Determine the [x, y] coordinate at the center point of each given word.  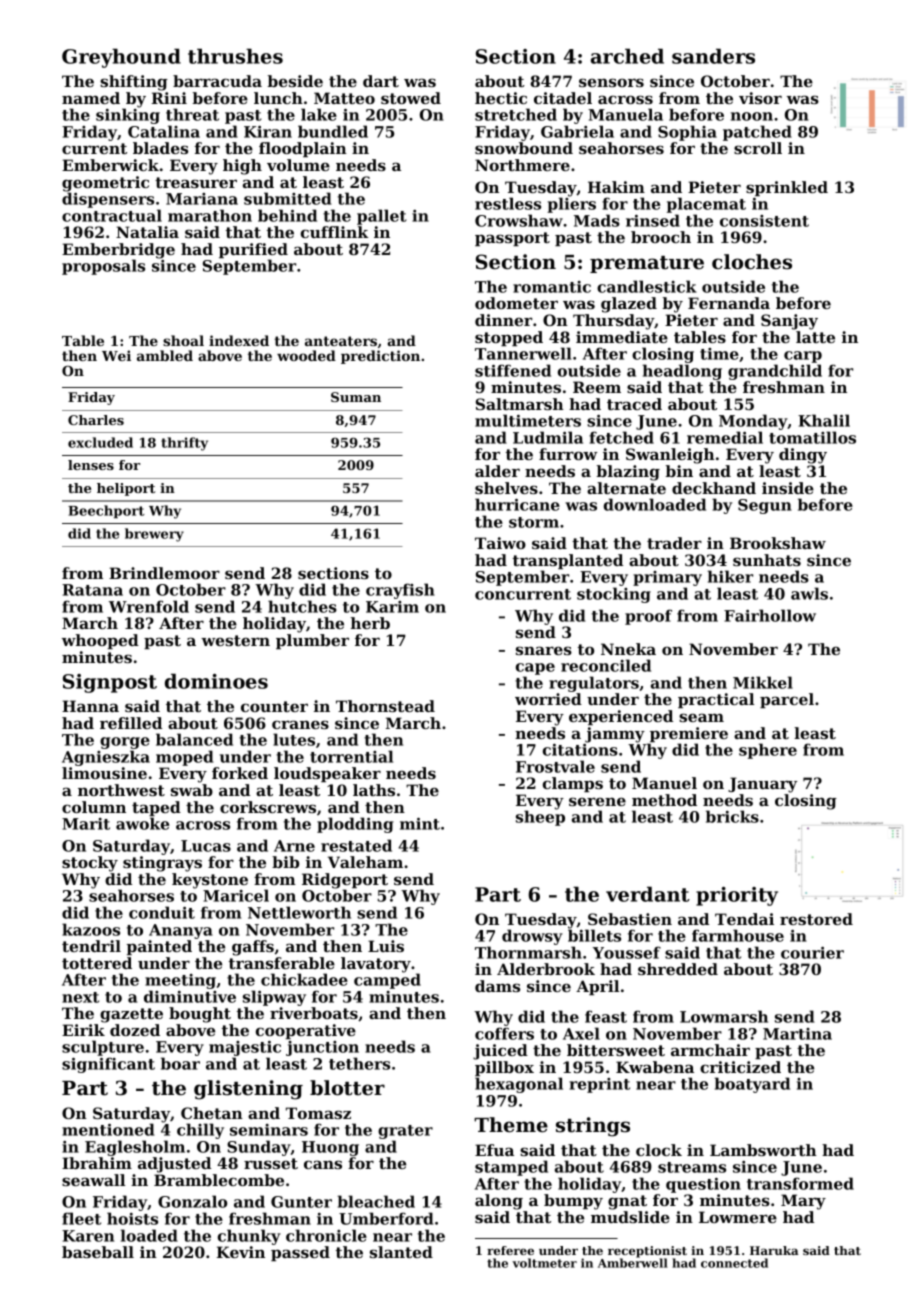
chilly [200, 1131]
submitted [287, 198]
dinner [503, 320]
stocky [90, 864]
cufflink [335, 232]
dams [497, 986]
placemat [706, 205]
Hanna [90, 706]
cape [535, 669]
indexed [239, 340]
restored [816, 919]
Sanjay [789, 322]
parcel [787, 700]
